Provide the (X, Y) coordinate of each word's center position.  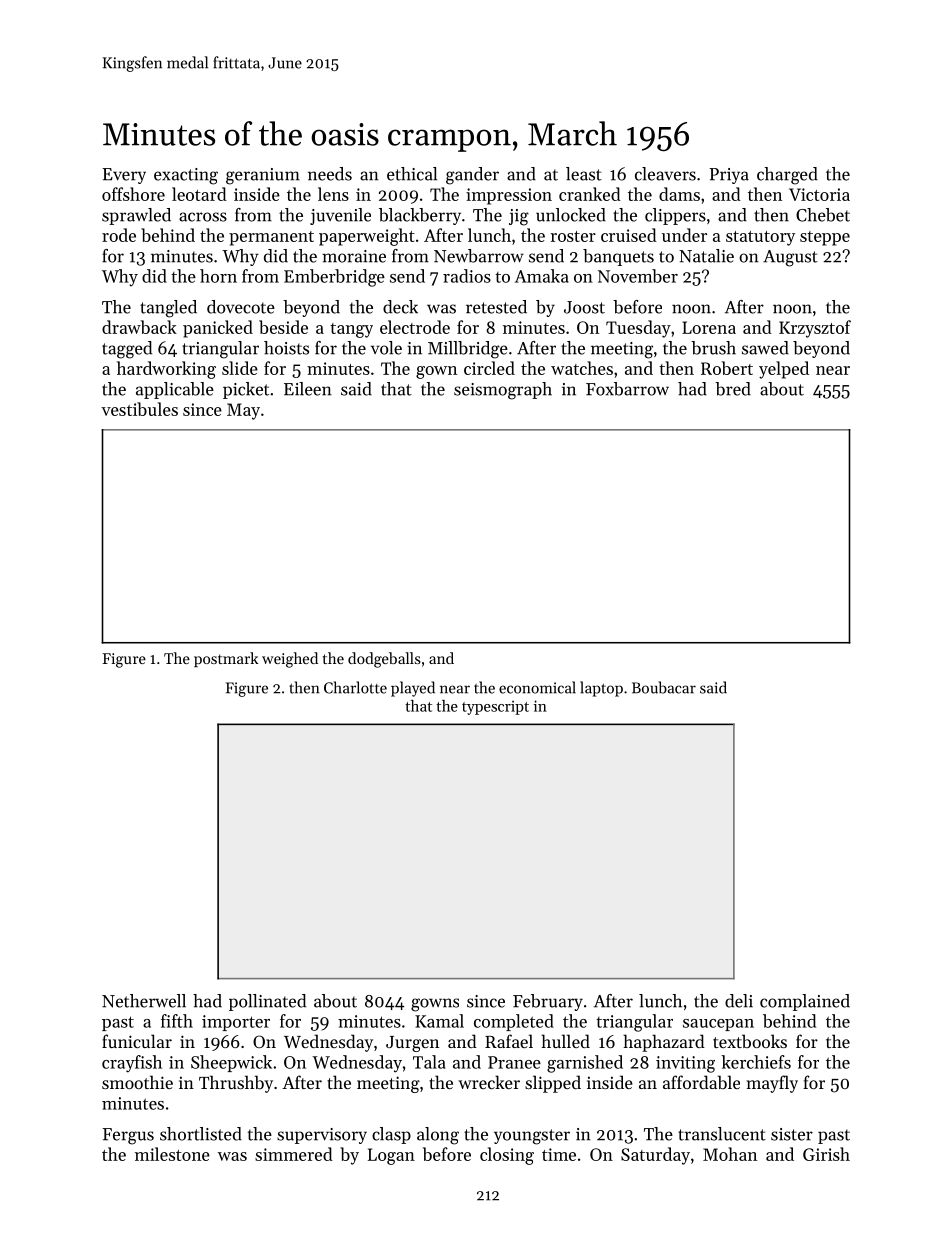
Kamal (439, 1021)
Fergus (128, 1136)
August (790, 258)
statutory (760, 238)
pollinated (267, 1002)
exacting (186, 176)
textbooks (750, 1041)
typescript (495, 708)
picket (246, 390)
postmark (226, 659)
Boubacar (664, 687)
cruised (629, 235)
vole (386, 348)
